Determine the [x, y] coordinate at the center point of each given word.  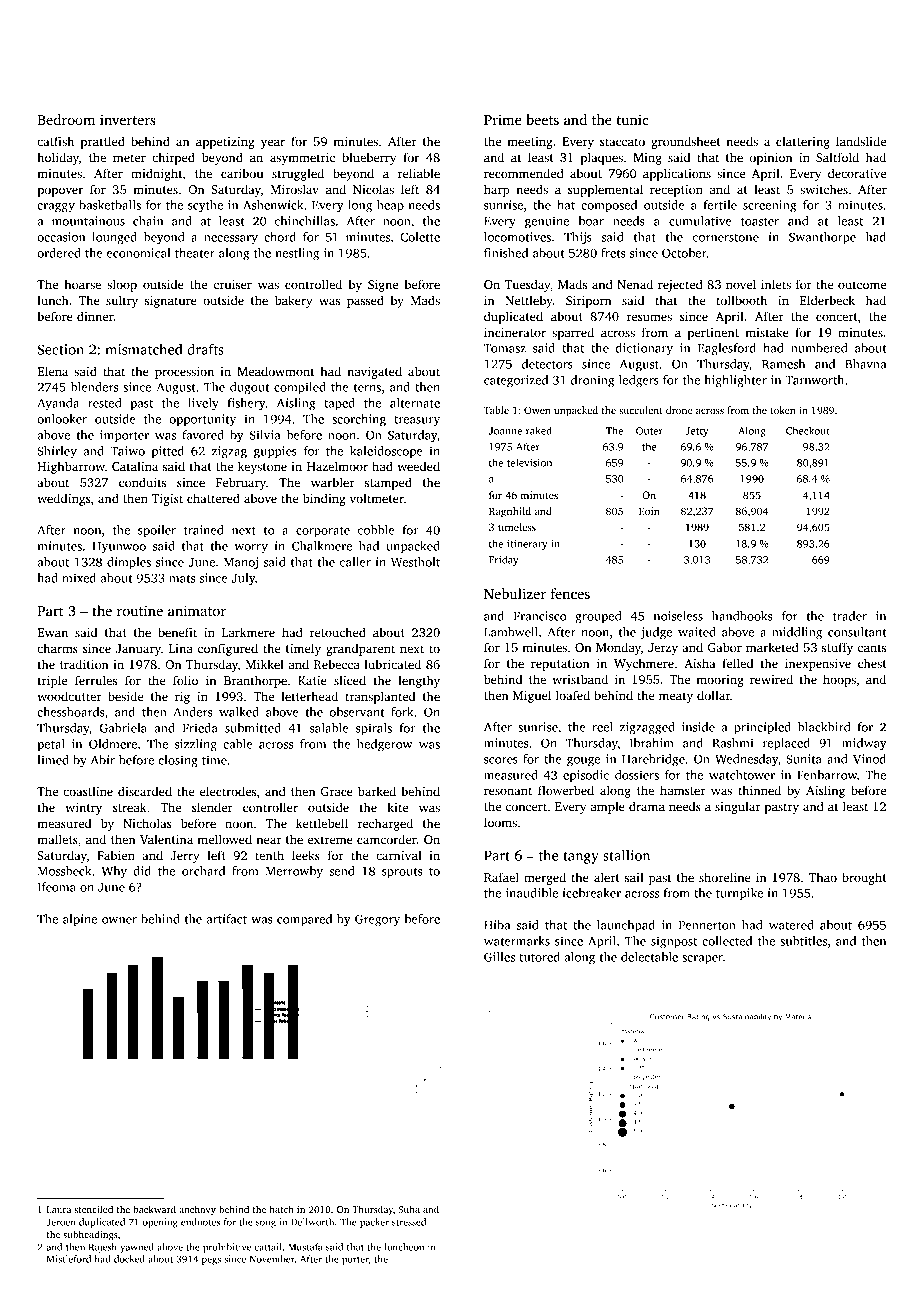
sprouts [402, 873]
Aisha [700, 663]
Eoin [649, 511]
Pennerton [707, 925]
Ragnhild [510, 512]
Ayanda [58, 404]
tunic [633, 119]
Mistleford [69, 1259]
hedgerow [385, 745]
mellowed [224, 839]
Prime [503, 119]
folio [185, 680]
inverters [128, 119]
